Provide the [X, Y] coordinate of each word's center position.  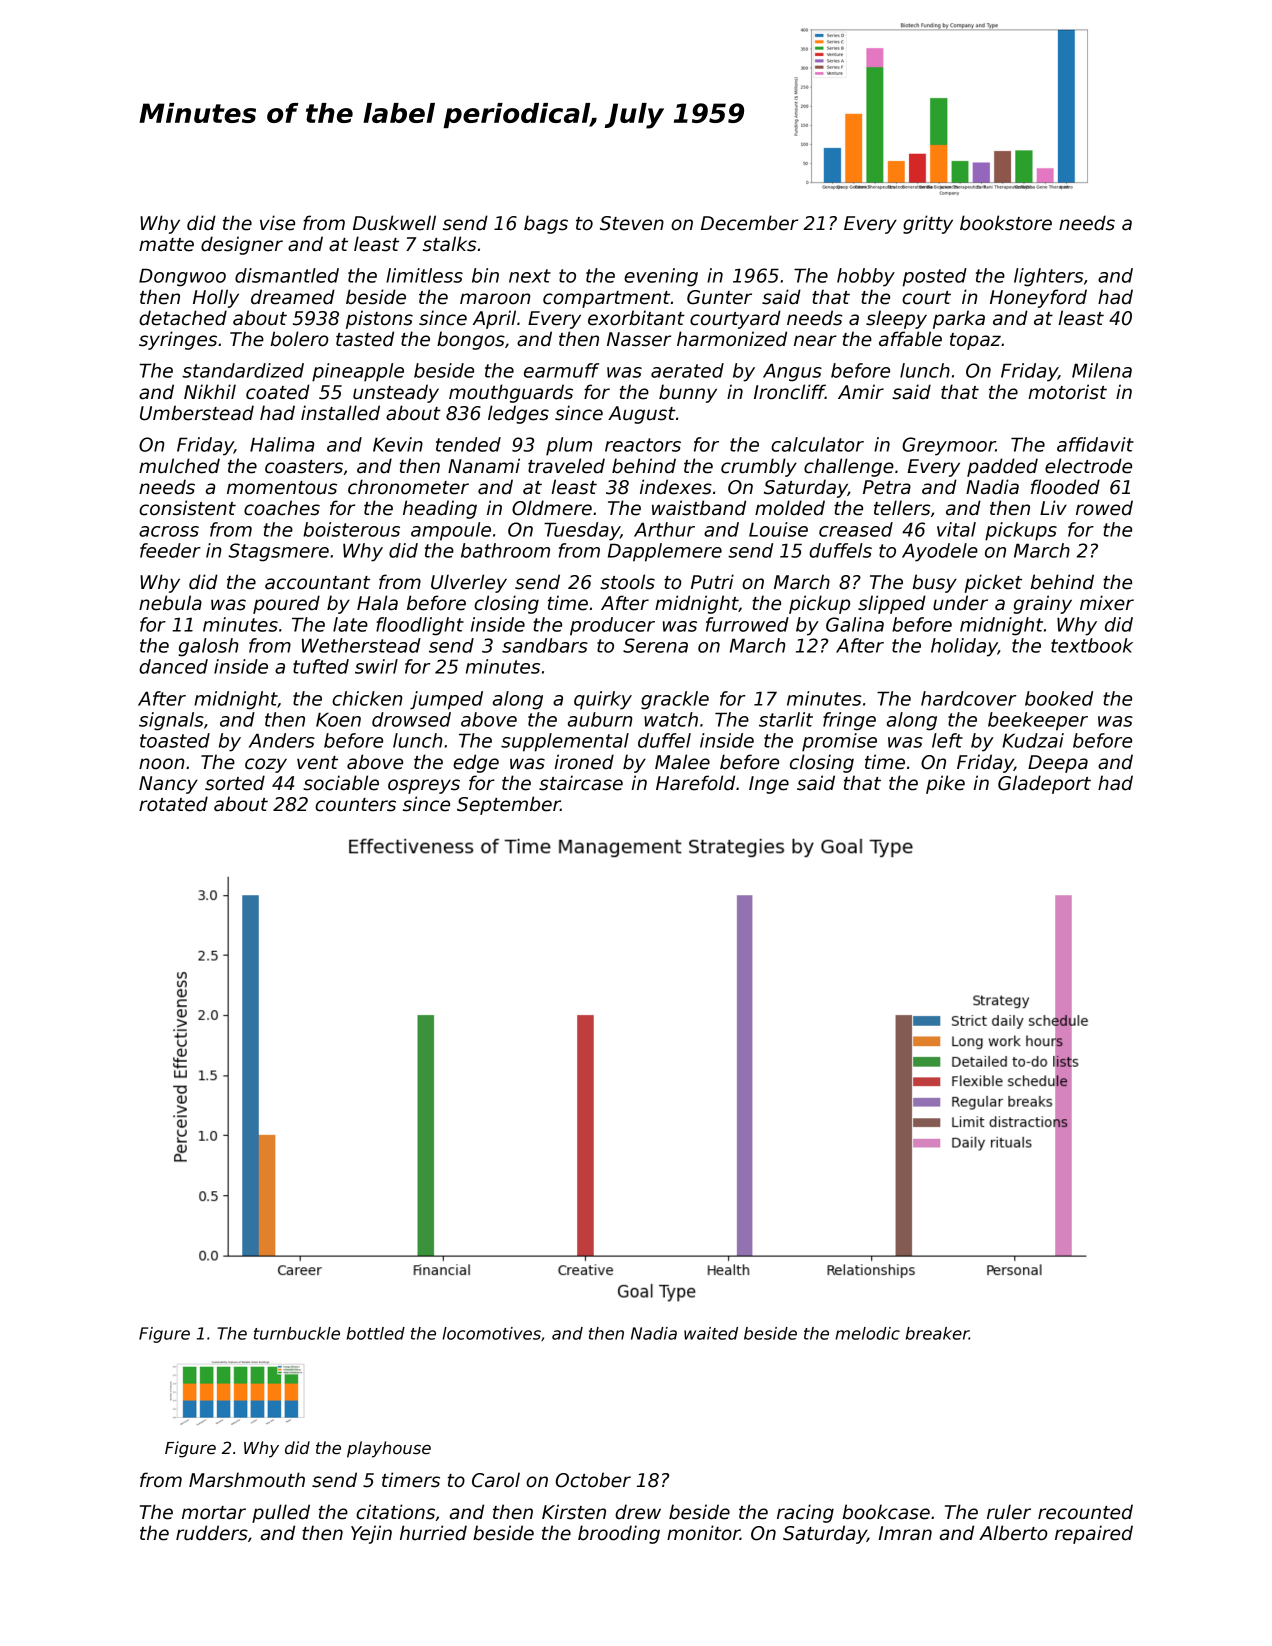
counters [355, 805]
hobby [866, 277]
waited [711, 1333]
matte [166, 245]
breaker [937, 1333]
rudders [212, 1533]
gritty [928, 224]
